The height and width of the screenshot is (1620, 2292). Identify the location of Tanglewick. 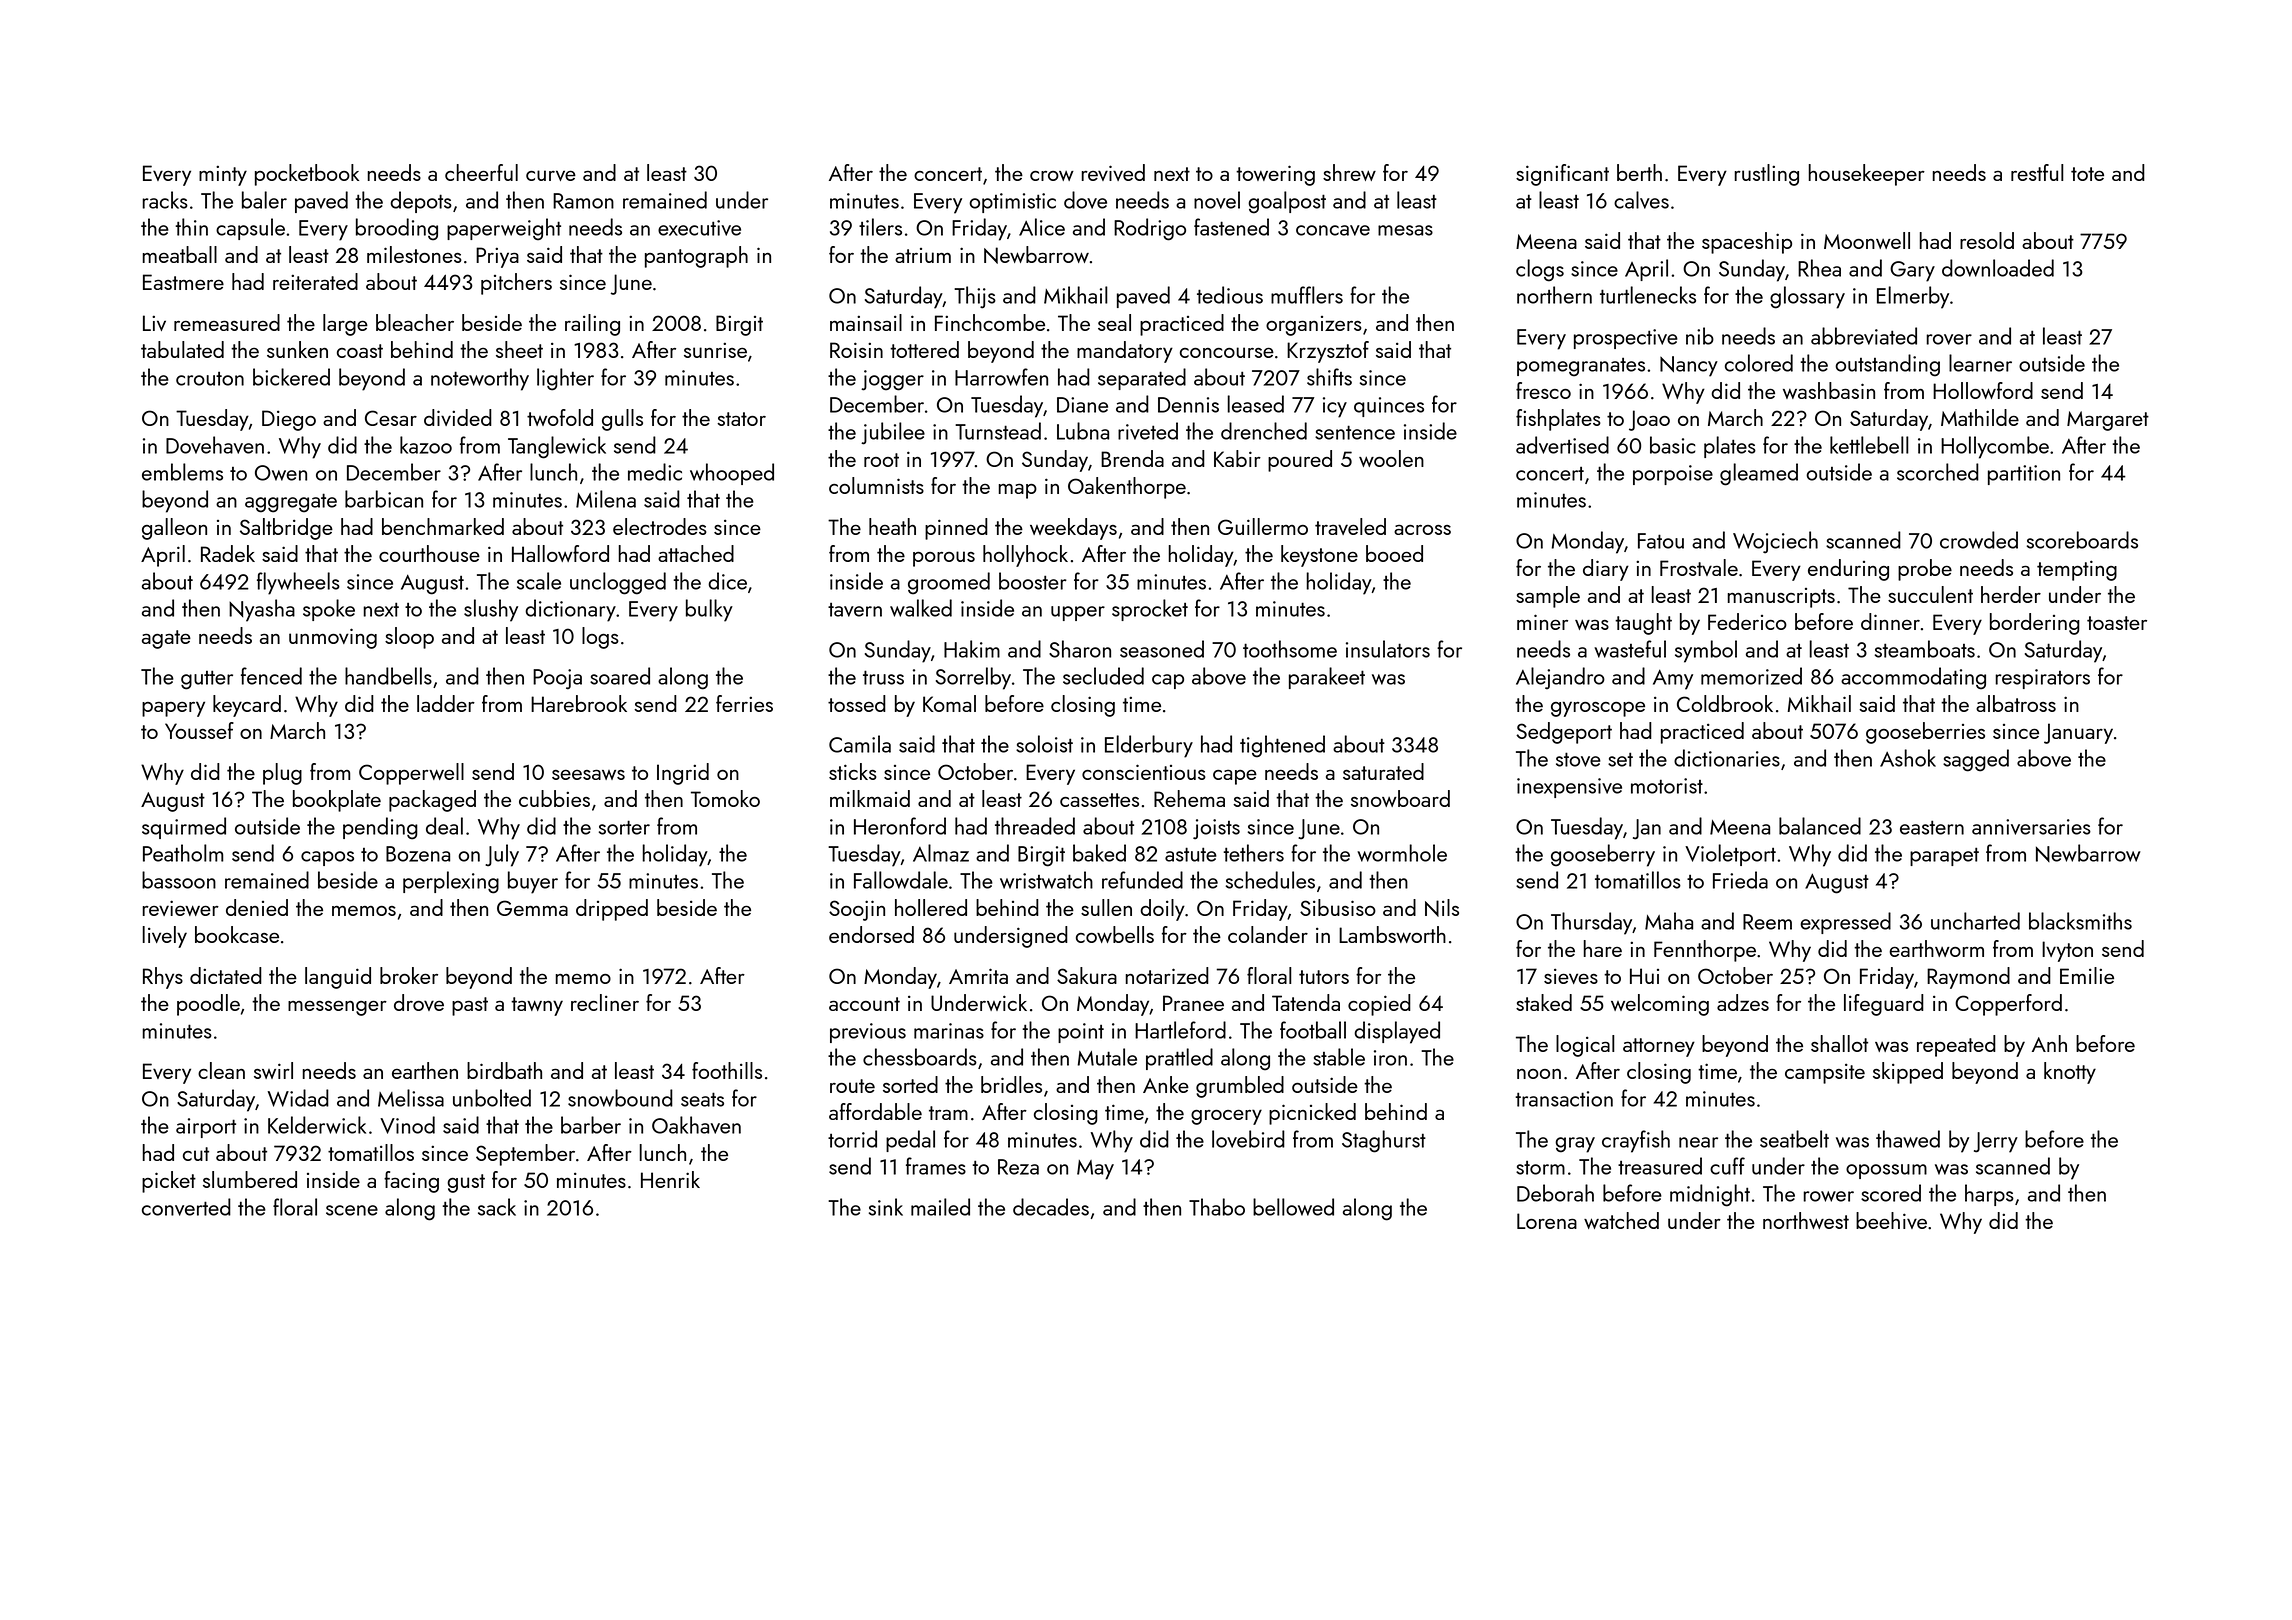
(557, 447).
